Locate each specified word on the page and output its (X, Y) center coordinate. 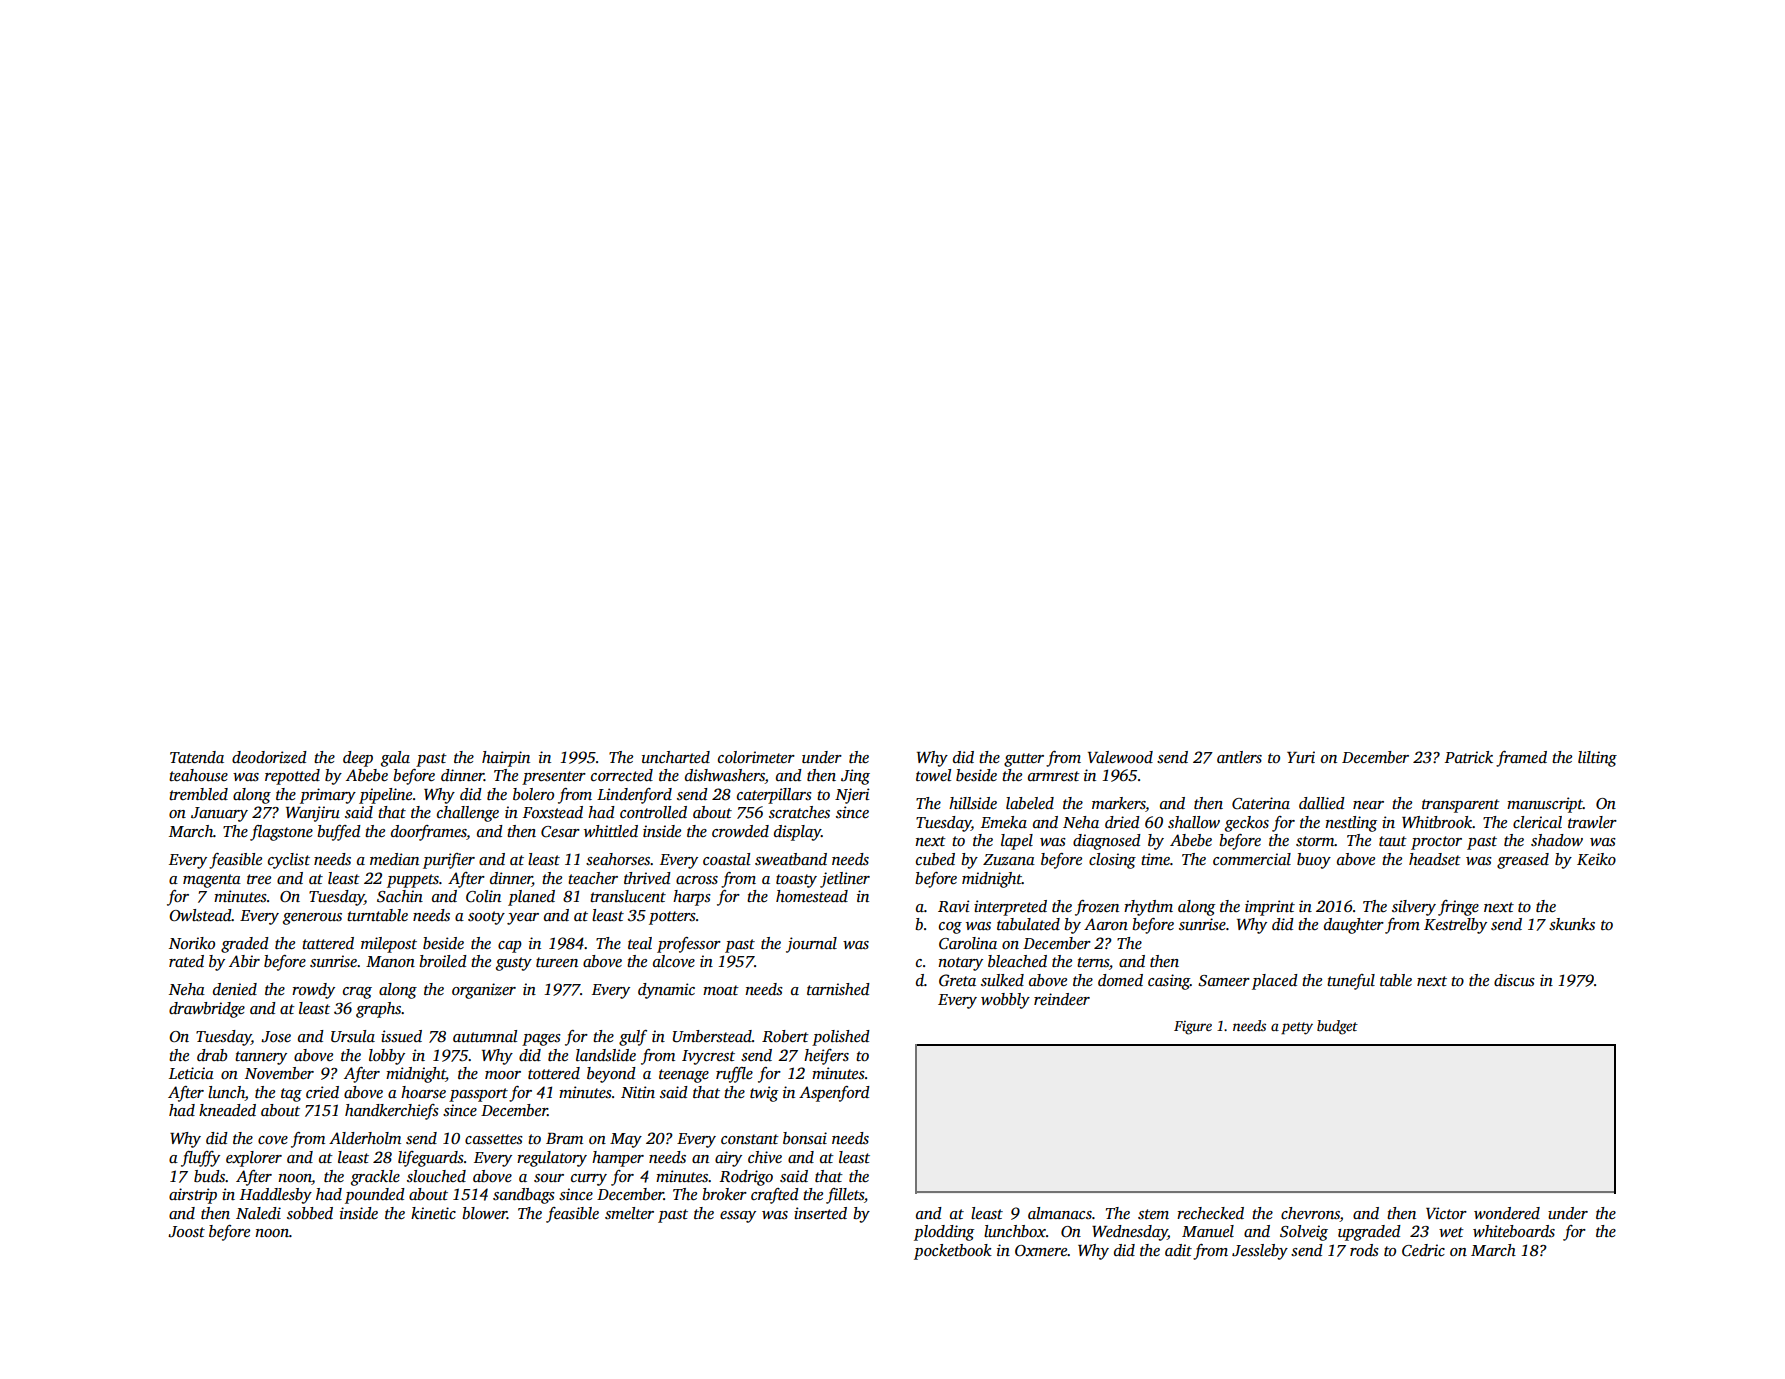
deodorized (269, 757)
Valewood (1120, 757)
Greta (957, 980)
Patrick (1469, 757)
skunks (1572, 924)
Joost (186, 1232)
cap (510, 947)
